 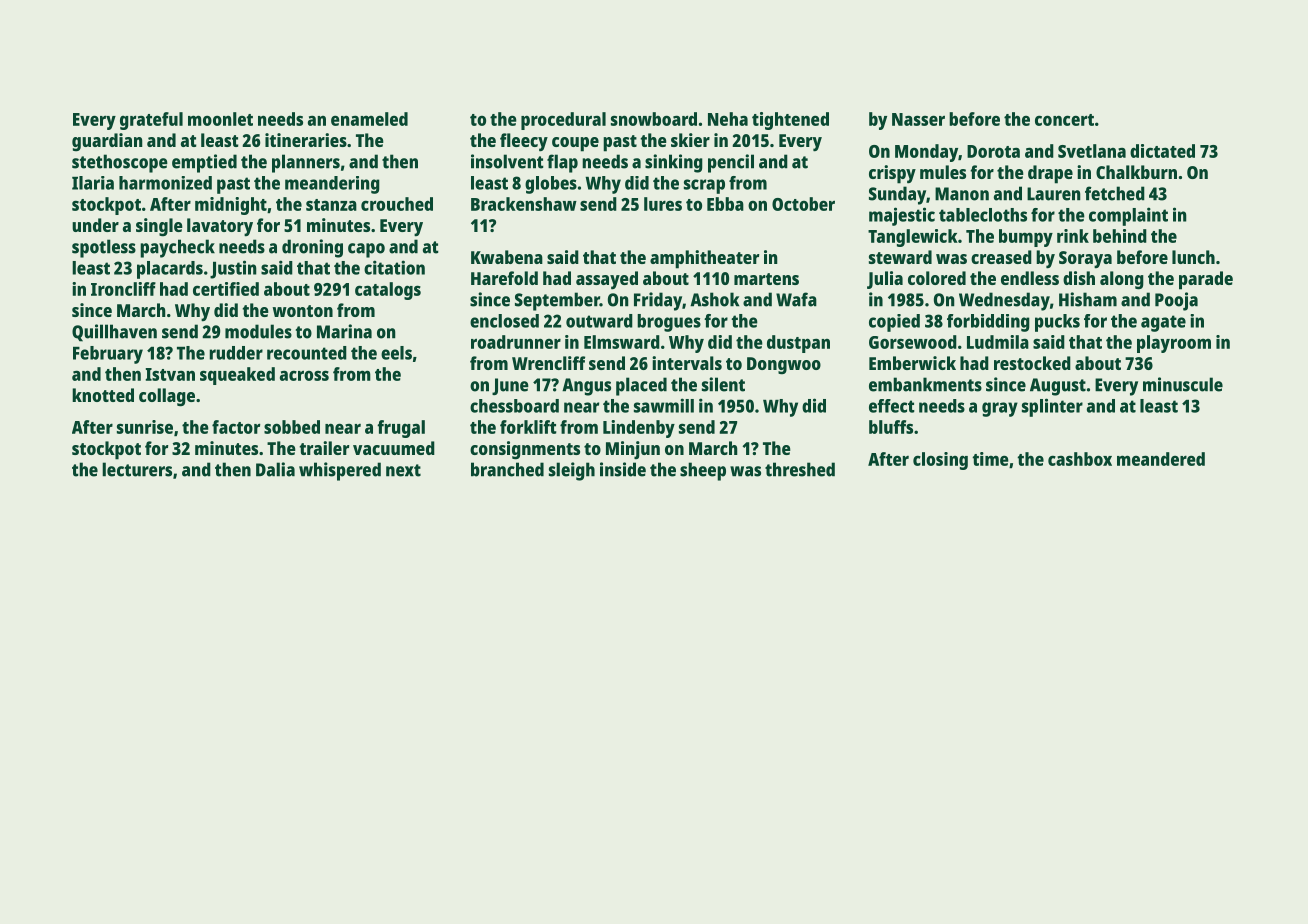 I want to click on lunch, so click(x=1193, y=257).
